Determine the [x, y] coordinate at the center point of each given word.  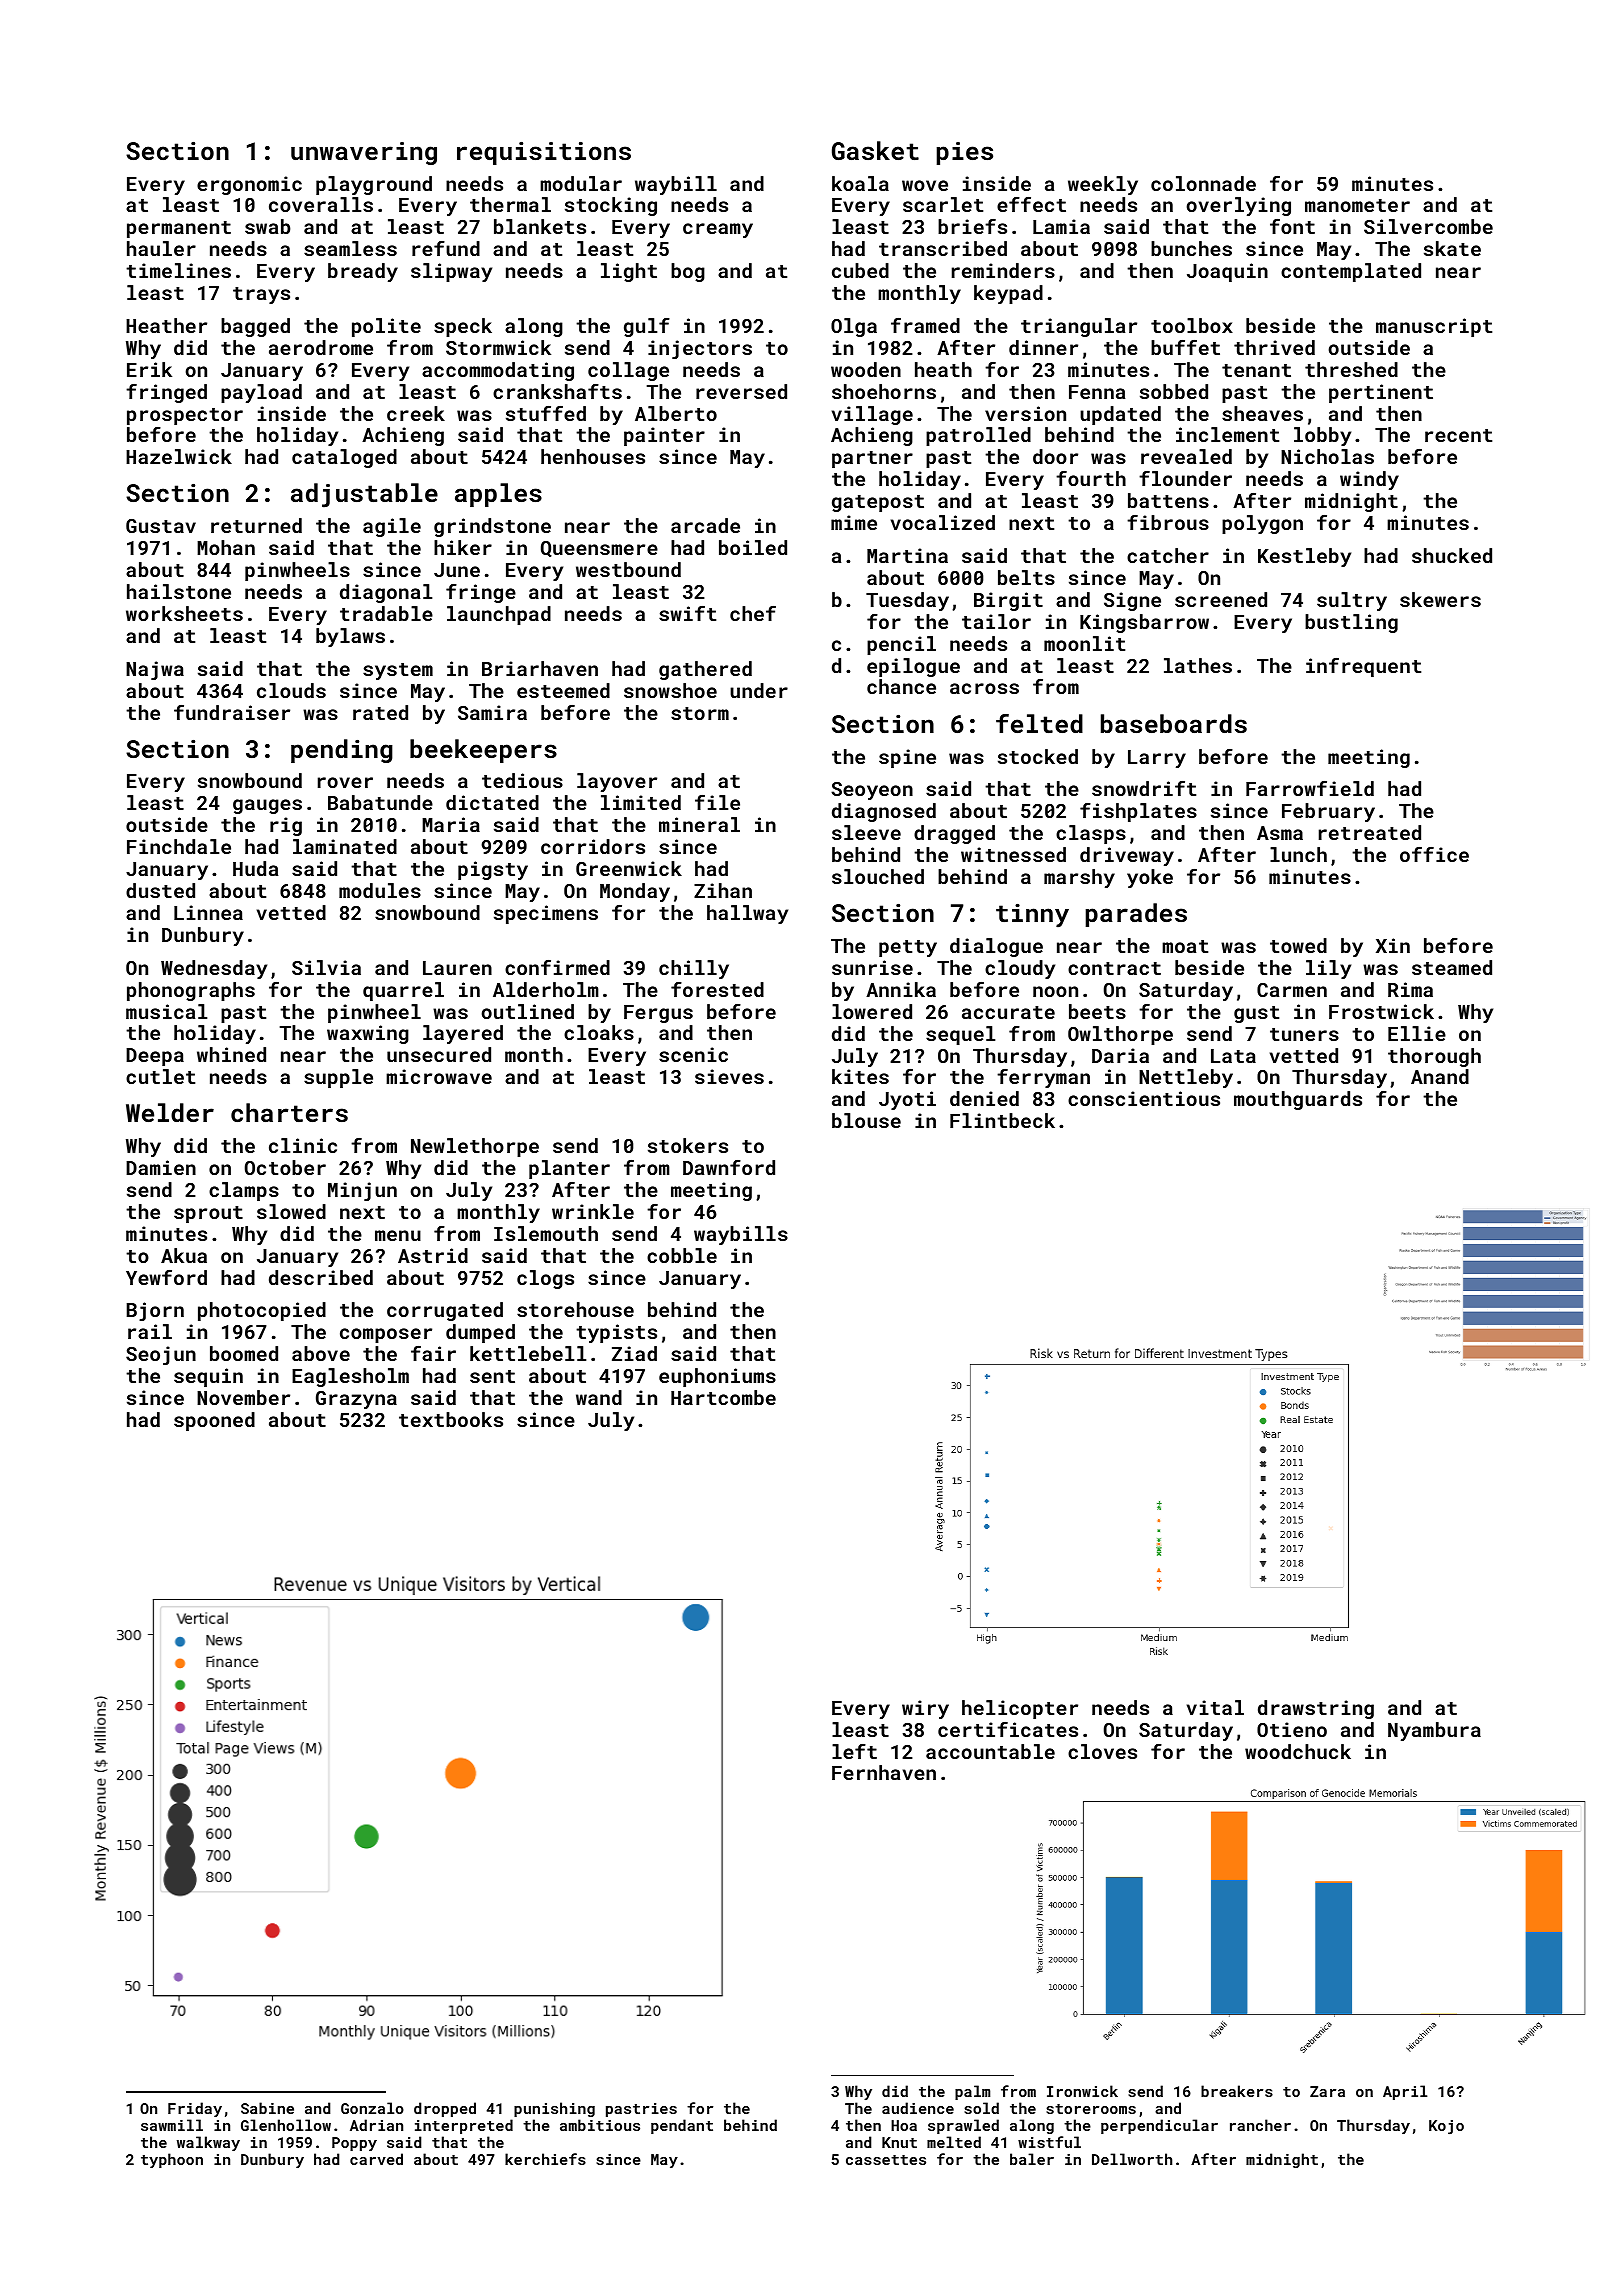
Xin [1393, 945]
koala [860, 183]
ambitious [600, 2125]
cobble [682, 1255]
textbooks [451, 1419]
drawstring [1316, 1709]
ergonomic [249, 185]
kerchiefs [545, 2159]
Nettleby [1186, 1078]
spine [907, 758]
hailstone [179, 591]
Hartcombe [723, 1397]
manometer [1357, 205]
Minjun [362, 1191]
